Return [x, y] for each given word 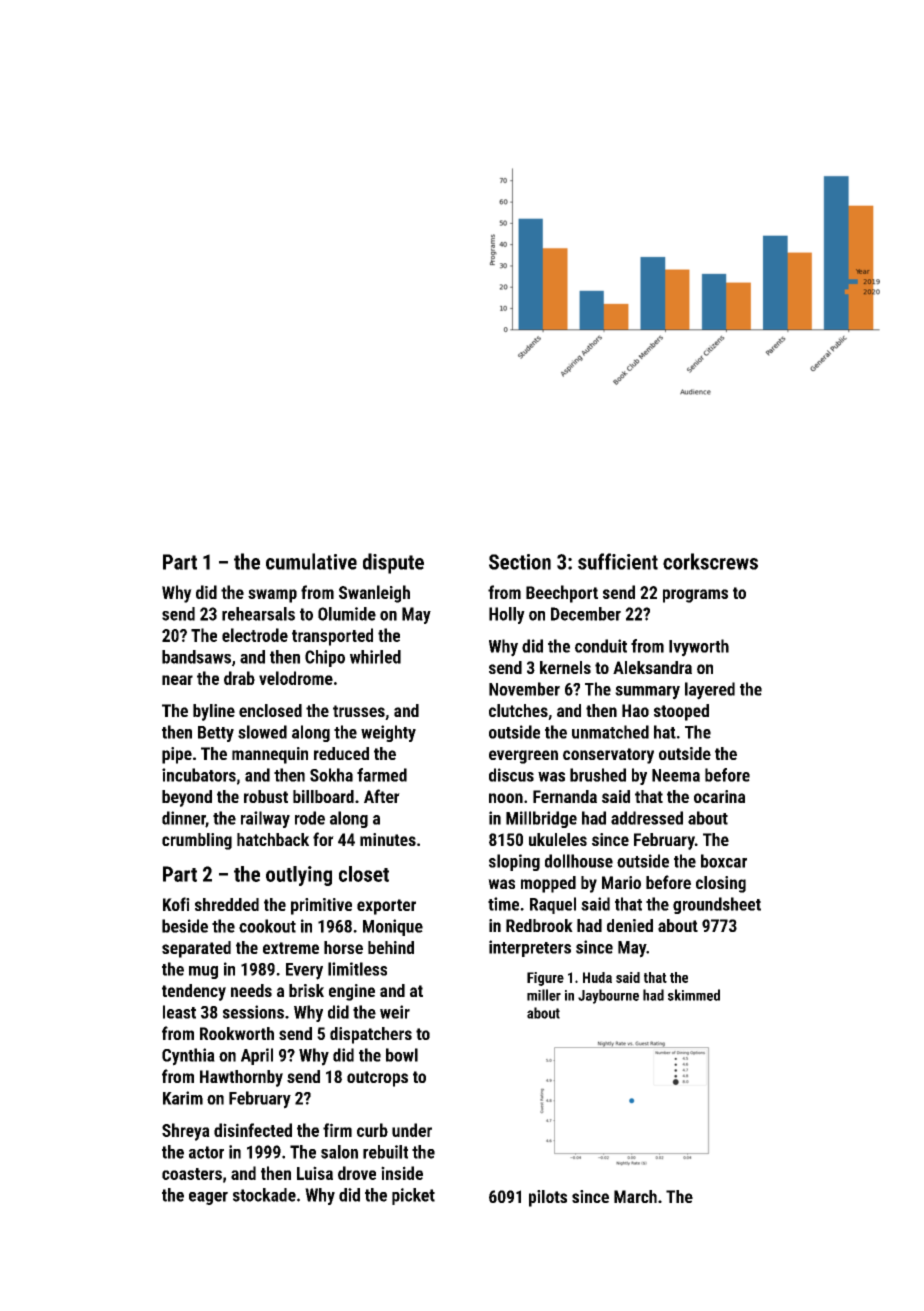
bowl [402, 1055]
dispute [393, 563]
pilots [548, 1198]
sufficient [618, 561]
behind [391, 947]
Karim [183, 1098]
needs [251, 990]
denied [630, 925]
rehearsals [258, 614]
